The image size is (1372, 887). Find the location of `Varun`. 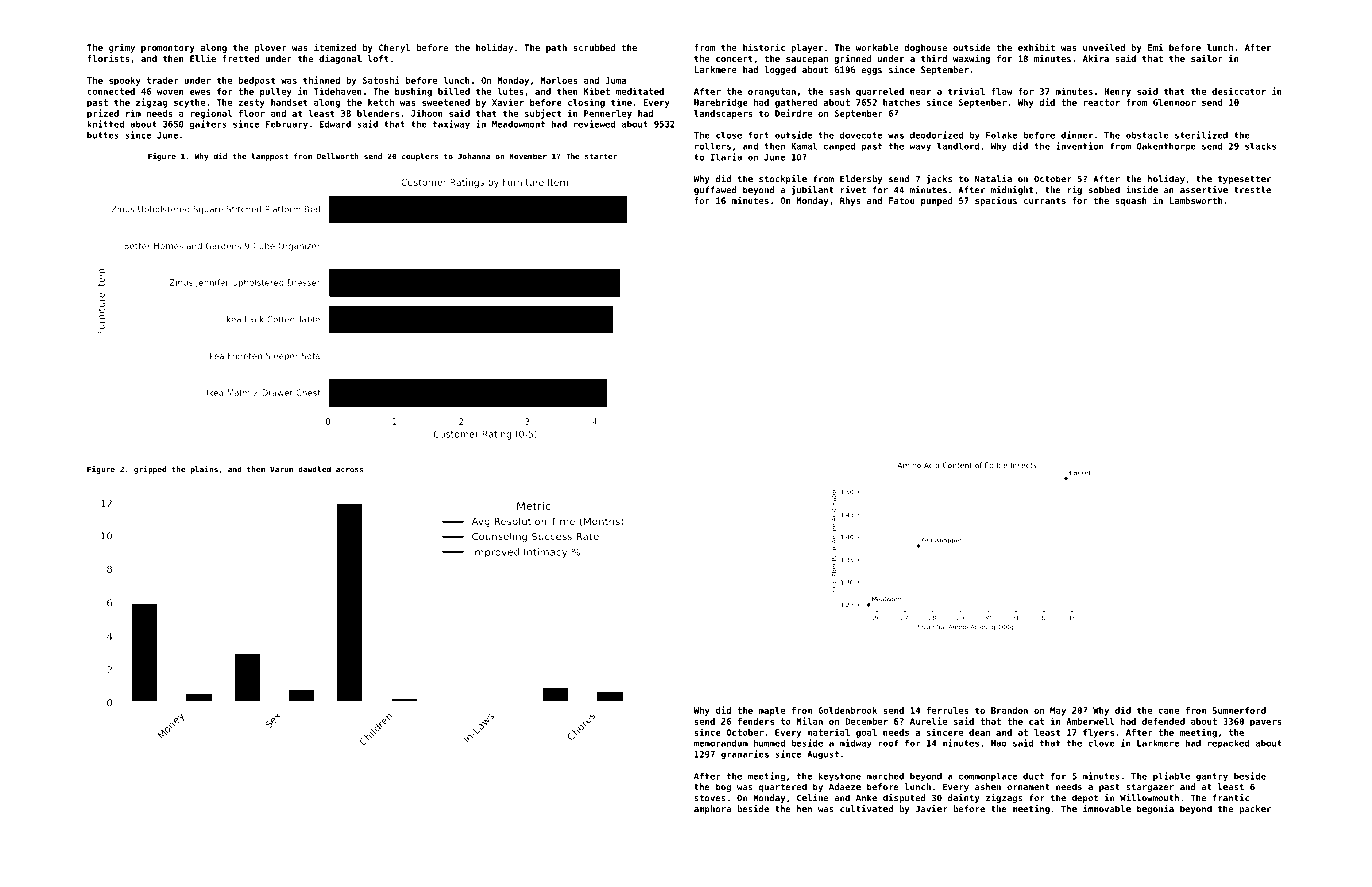

Varun is located at coordinates (281, 469).
